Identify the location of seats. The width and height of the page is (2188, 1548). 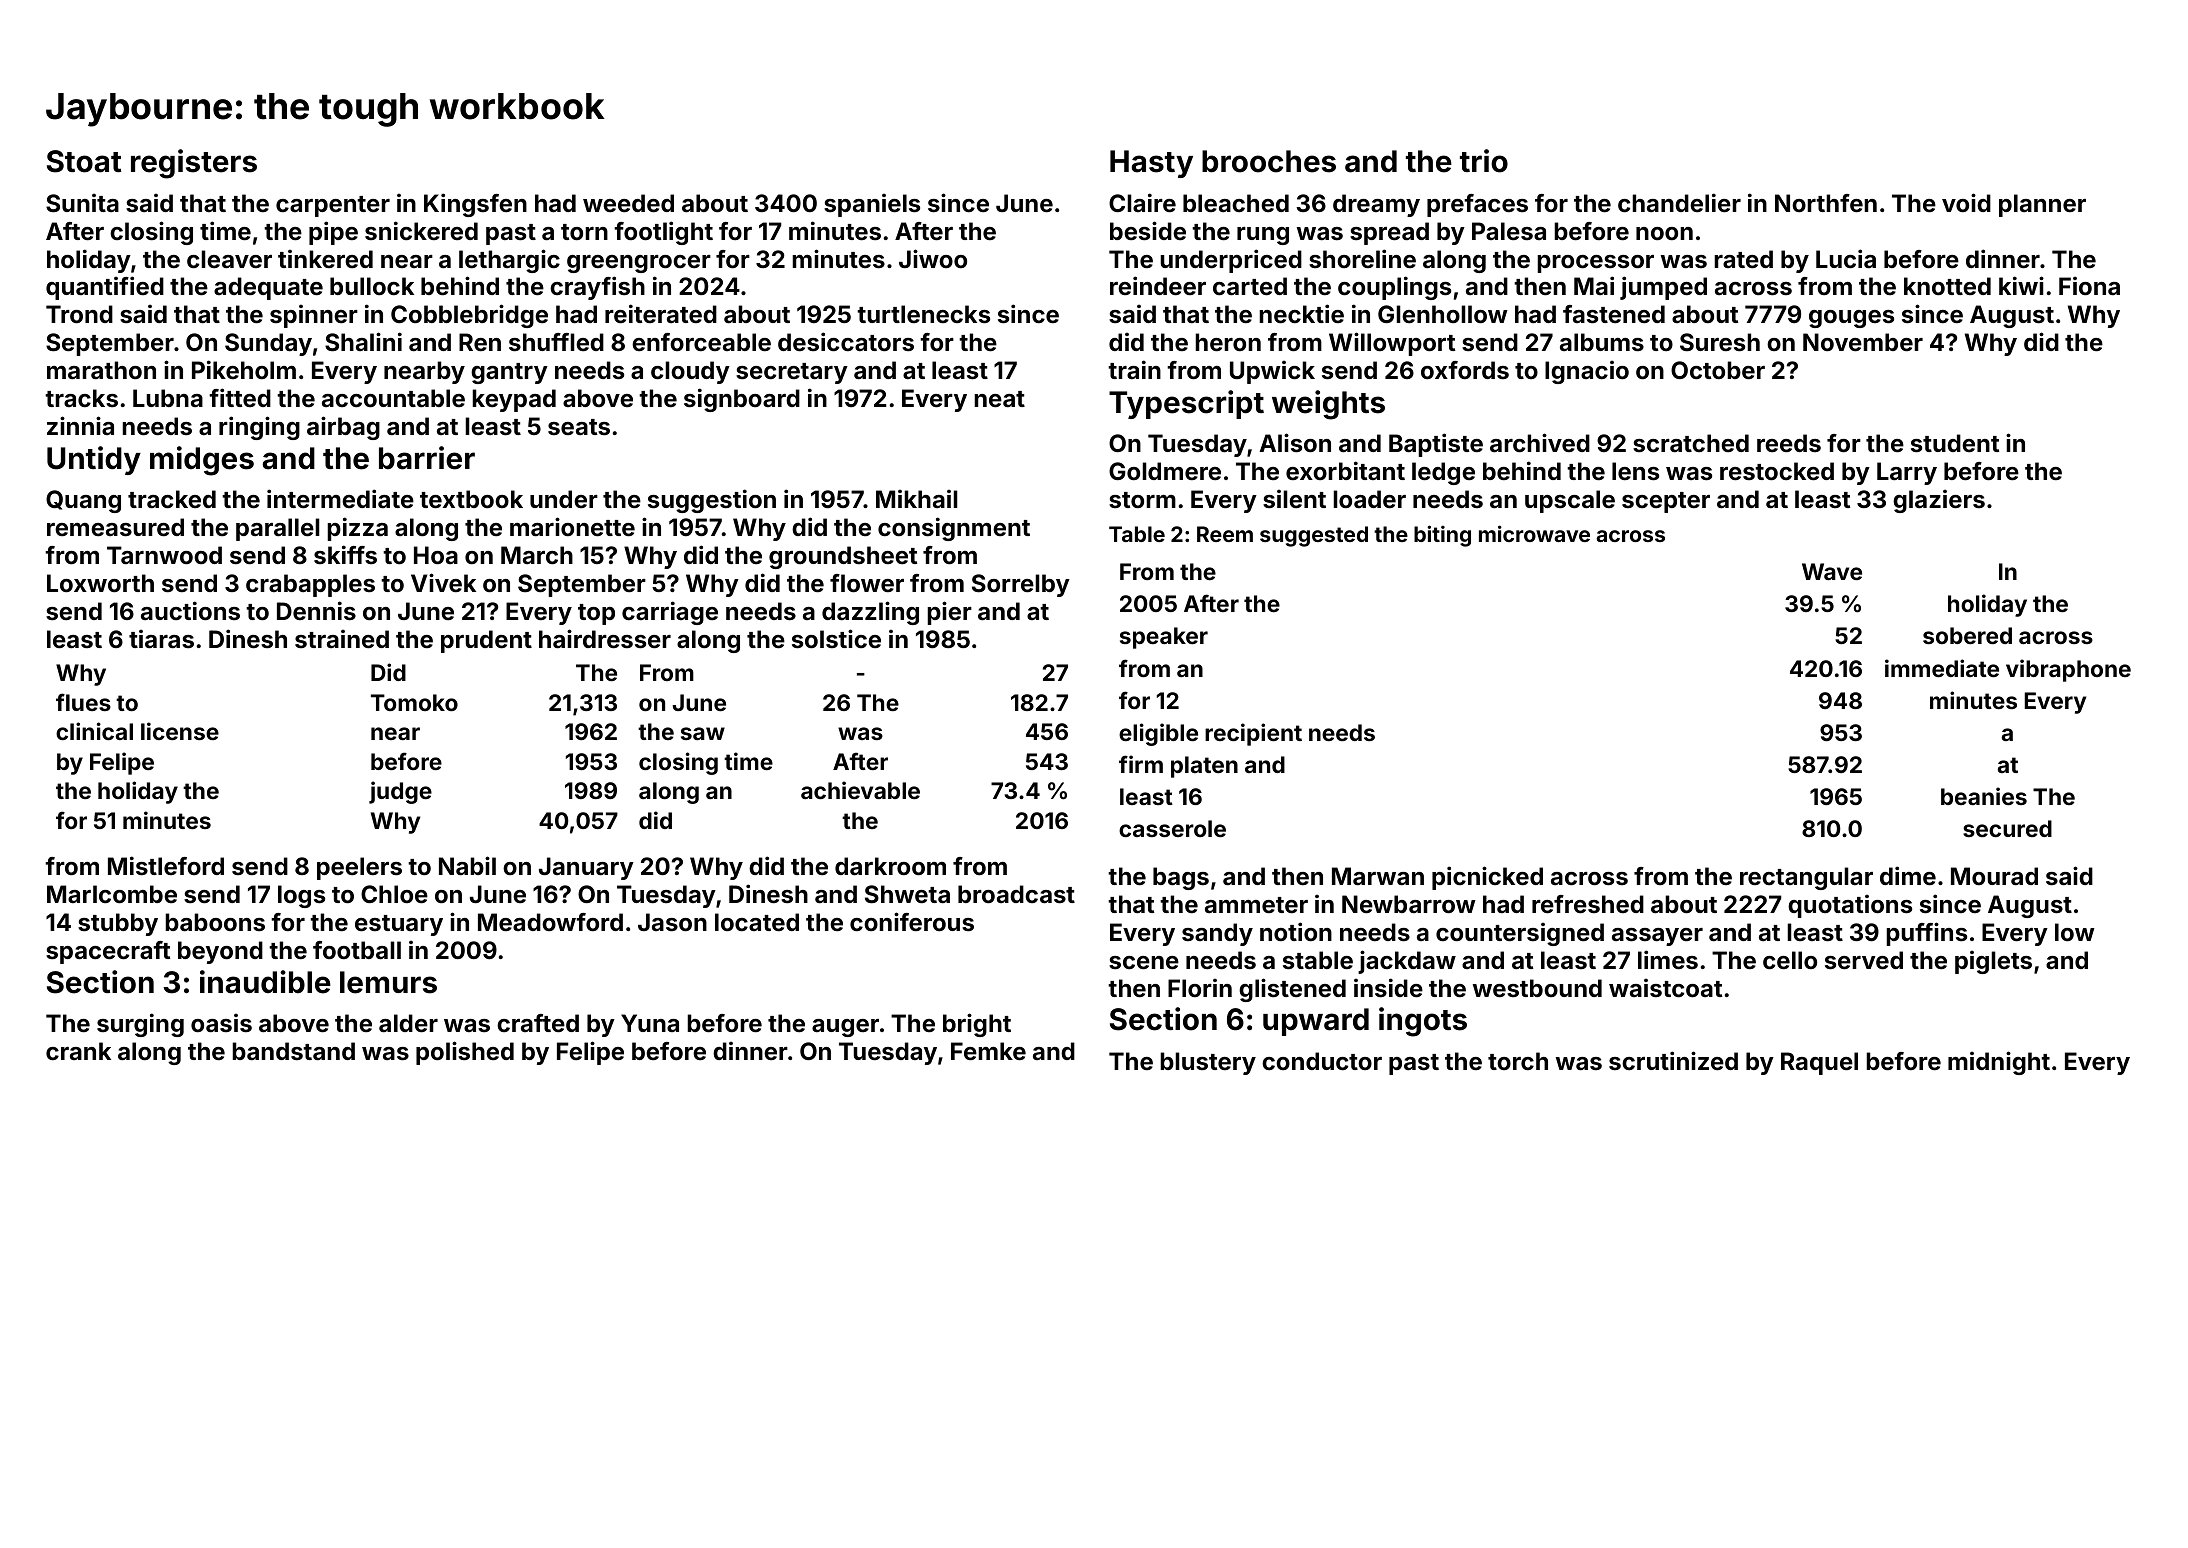
(579, 427).
